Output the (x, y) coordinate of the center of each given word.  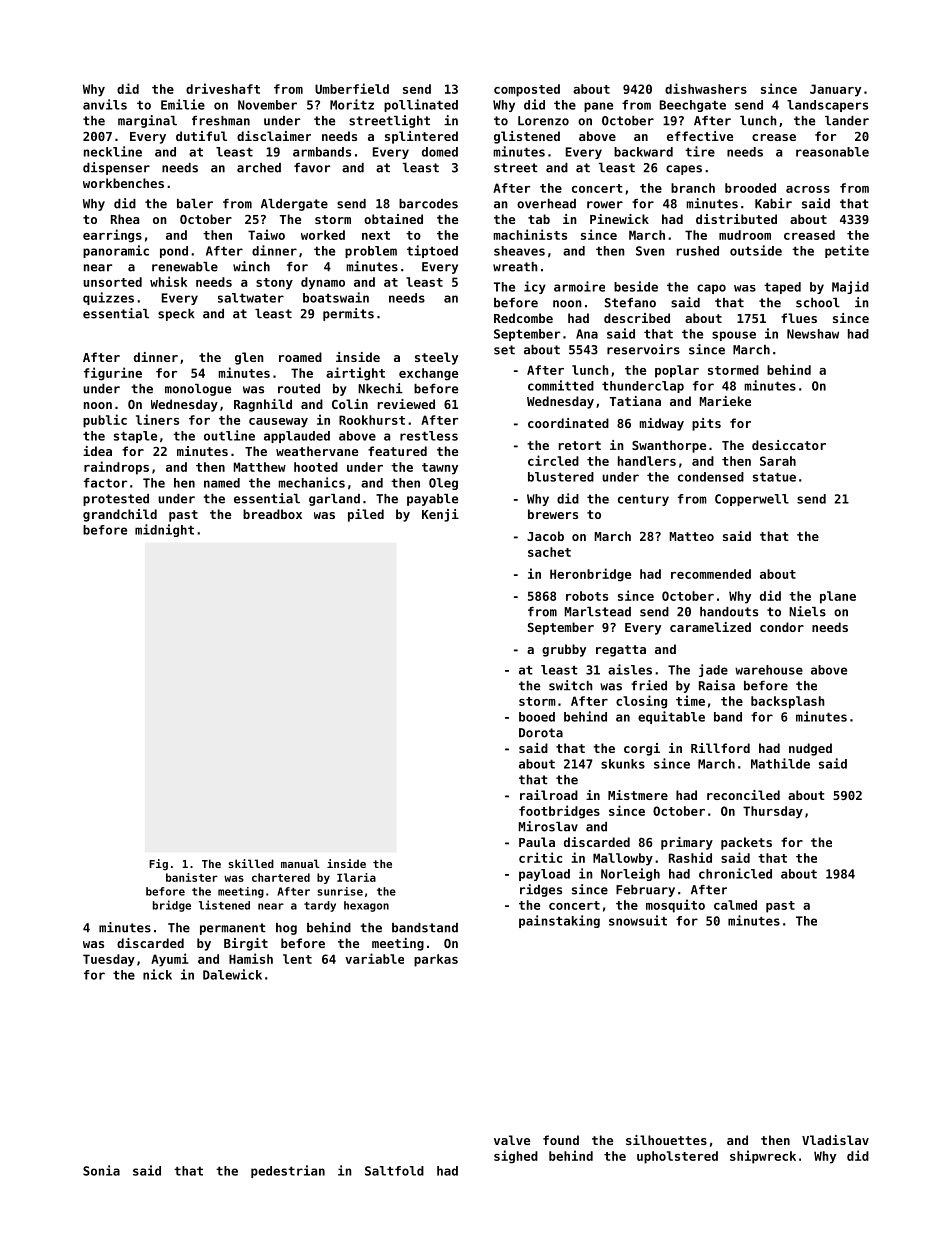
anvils (105, 104)
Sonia (101, 1170)
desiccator (789, 445)
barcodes (428, 204)
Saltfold (394, 1171)
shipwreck (763, 1157)
